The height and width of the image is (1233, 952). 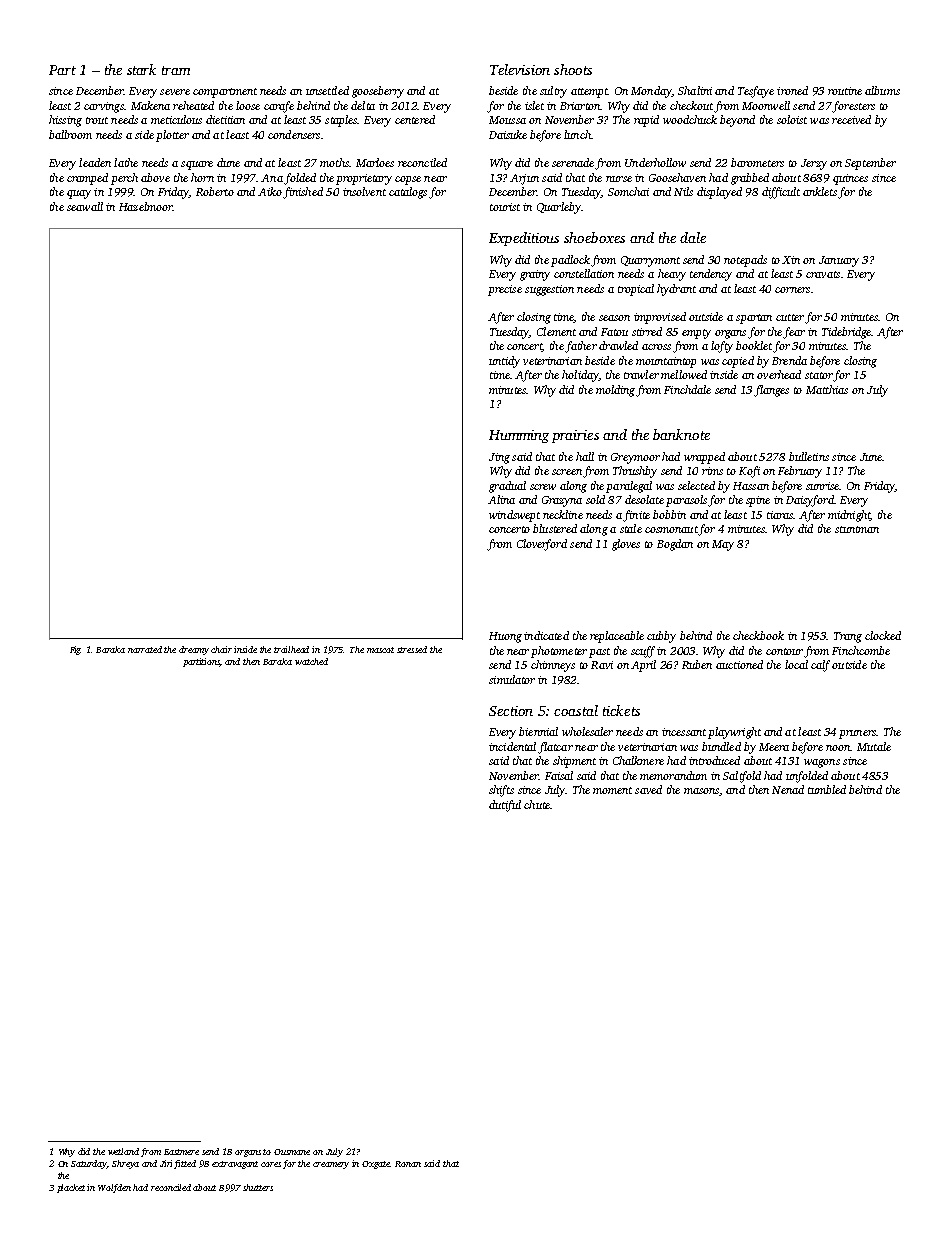 I want to click on dutiful, so click(x=505, y=806).
